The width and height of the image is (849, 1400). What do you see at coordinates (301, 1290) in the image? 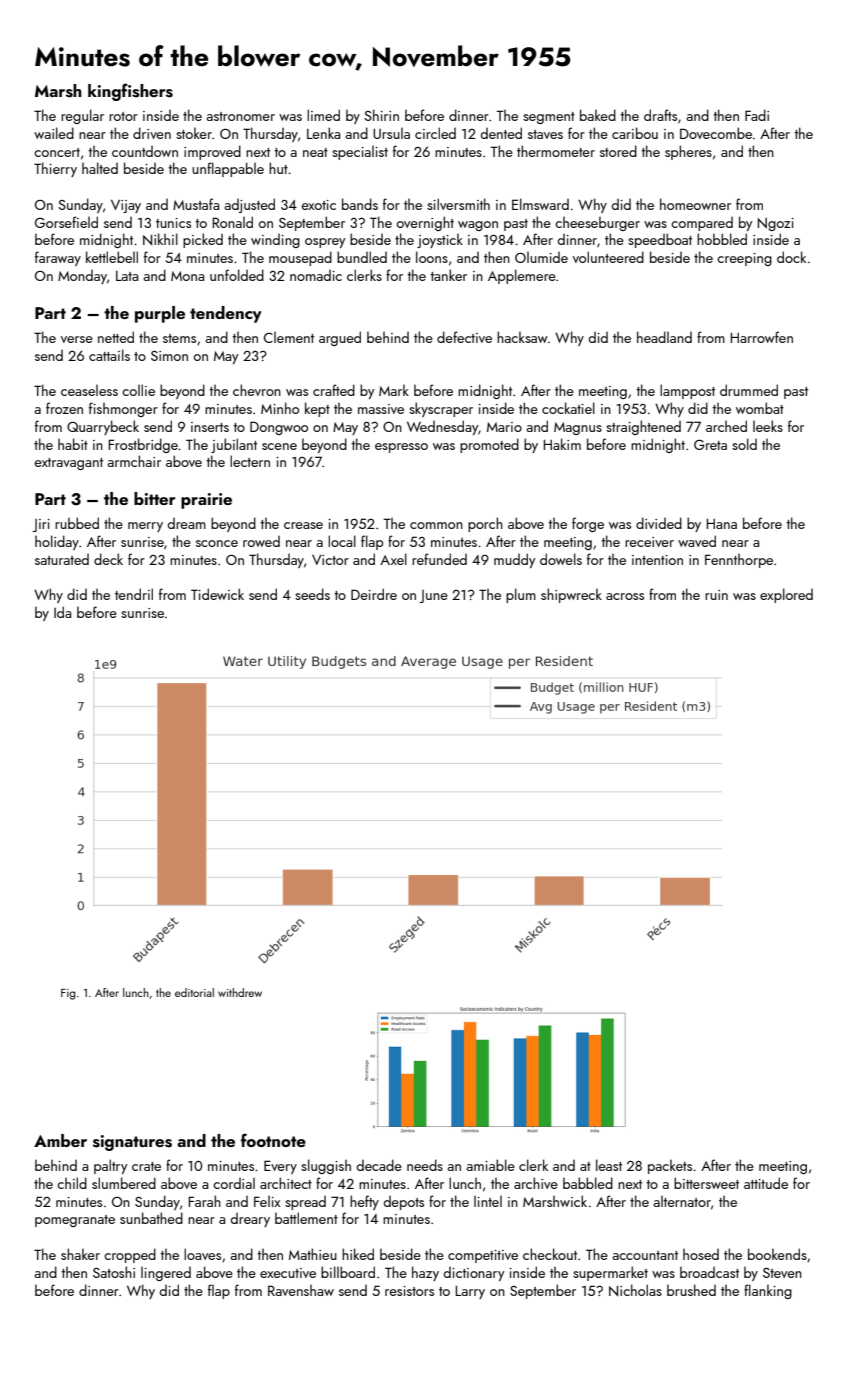
I see `Ravenshaw` at bounding box center [301, 1290].
